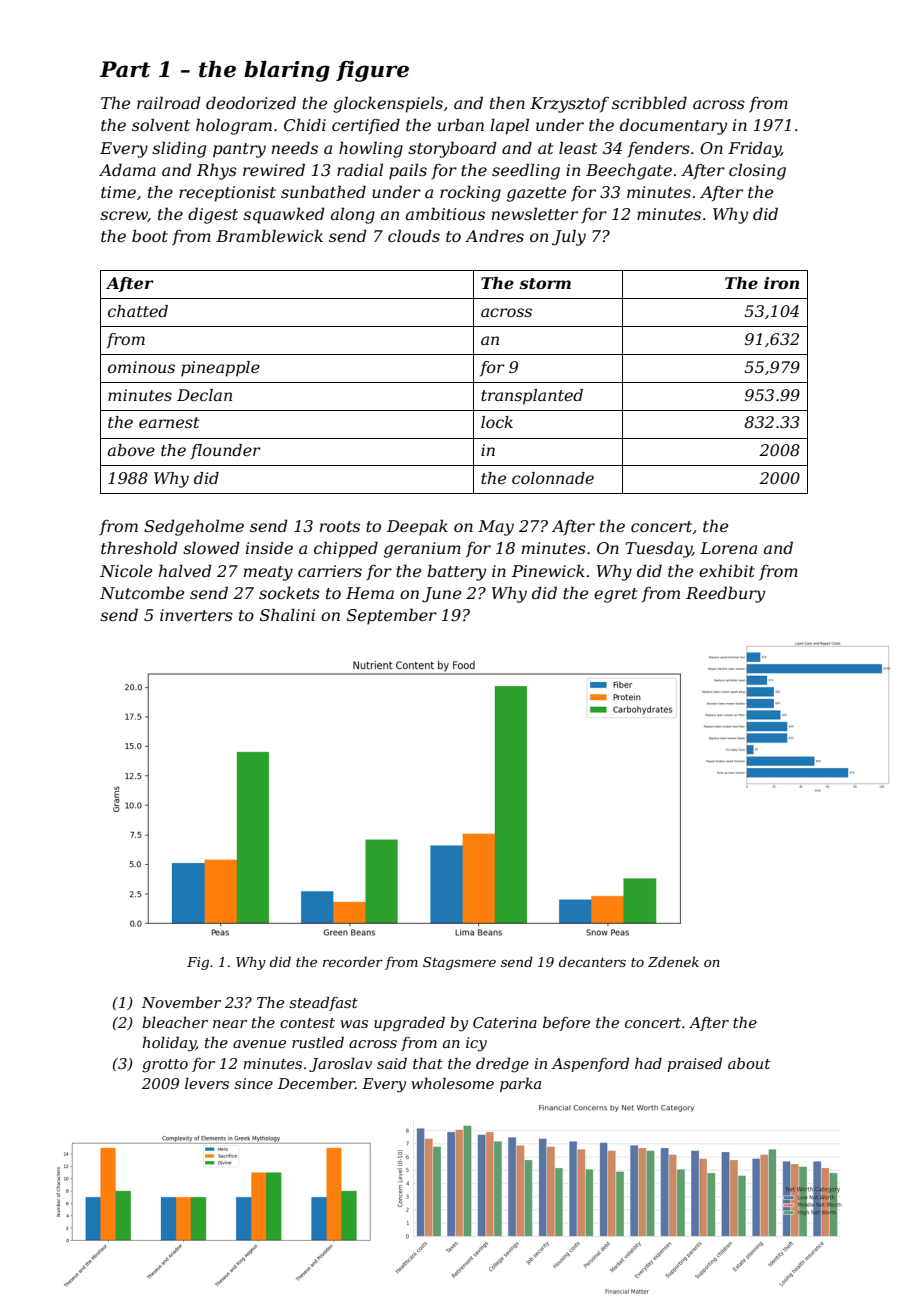  Describe the element at coordinates (520, 1084) in the page. I see `parka` at that location.
